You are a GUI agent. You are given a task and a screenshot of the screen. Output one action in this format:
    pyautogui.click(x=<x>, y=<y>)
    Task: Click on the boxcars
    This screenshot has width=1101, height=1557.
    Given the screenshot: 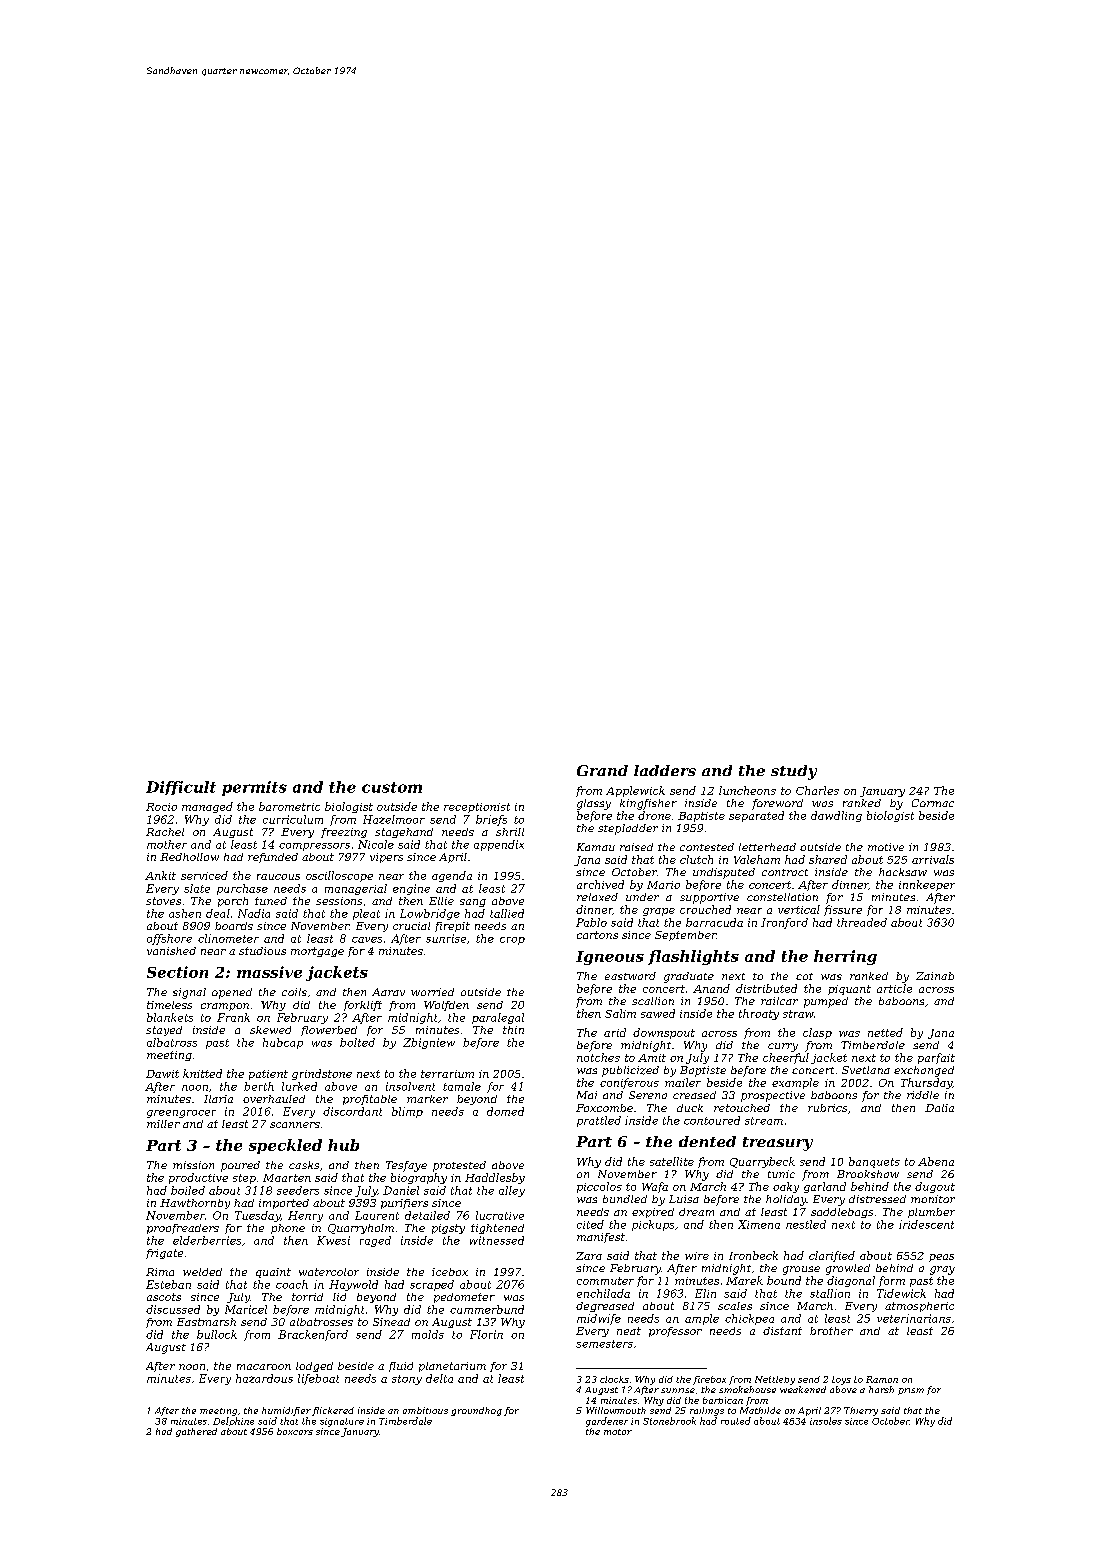 What is the action you would take?
    pyautogui.click(x=295, y=1431)
